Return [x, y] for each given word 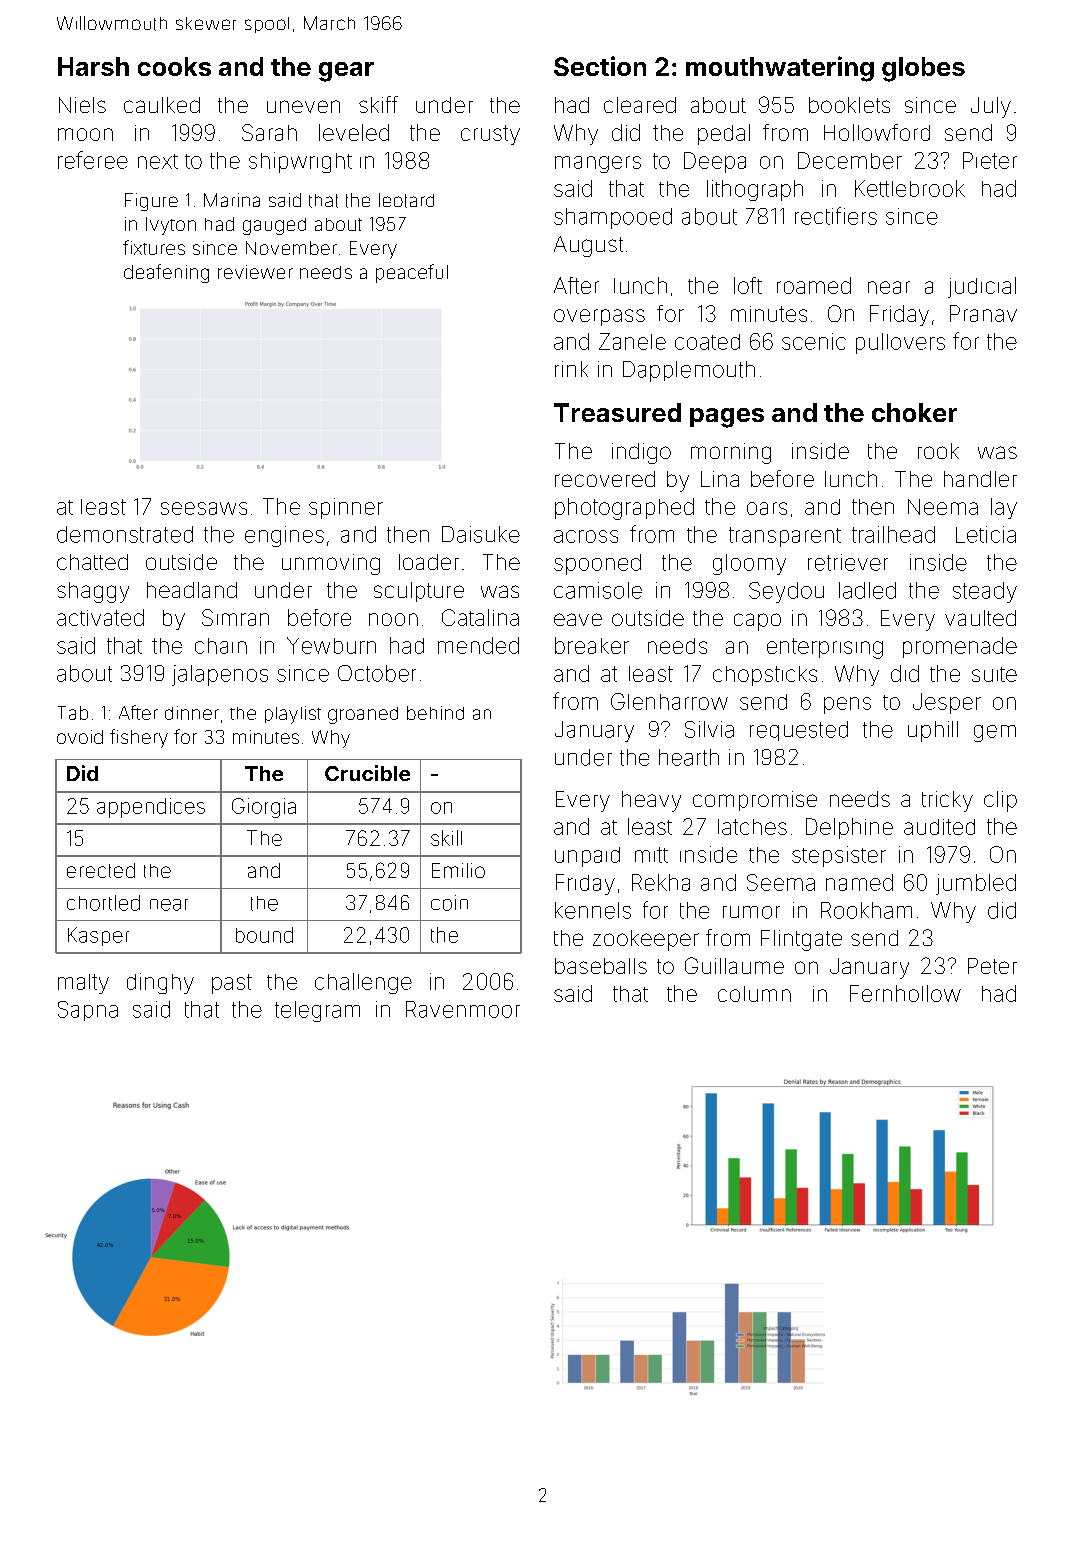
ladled [867, 590]
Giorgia [264, 808]
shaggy [93, 592]
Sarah [269, 132]
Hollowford [877, 132]
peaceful [412, 273]
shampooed [613, 218]
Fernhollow [905, 993]
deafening [166, 273]
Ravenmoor [463, 1009]
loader [429, 562]
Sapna [88, 1011]
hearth [689, 757]
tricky [947, 801]
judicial [982, 287]
